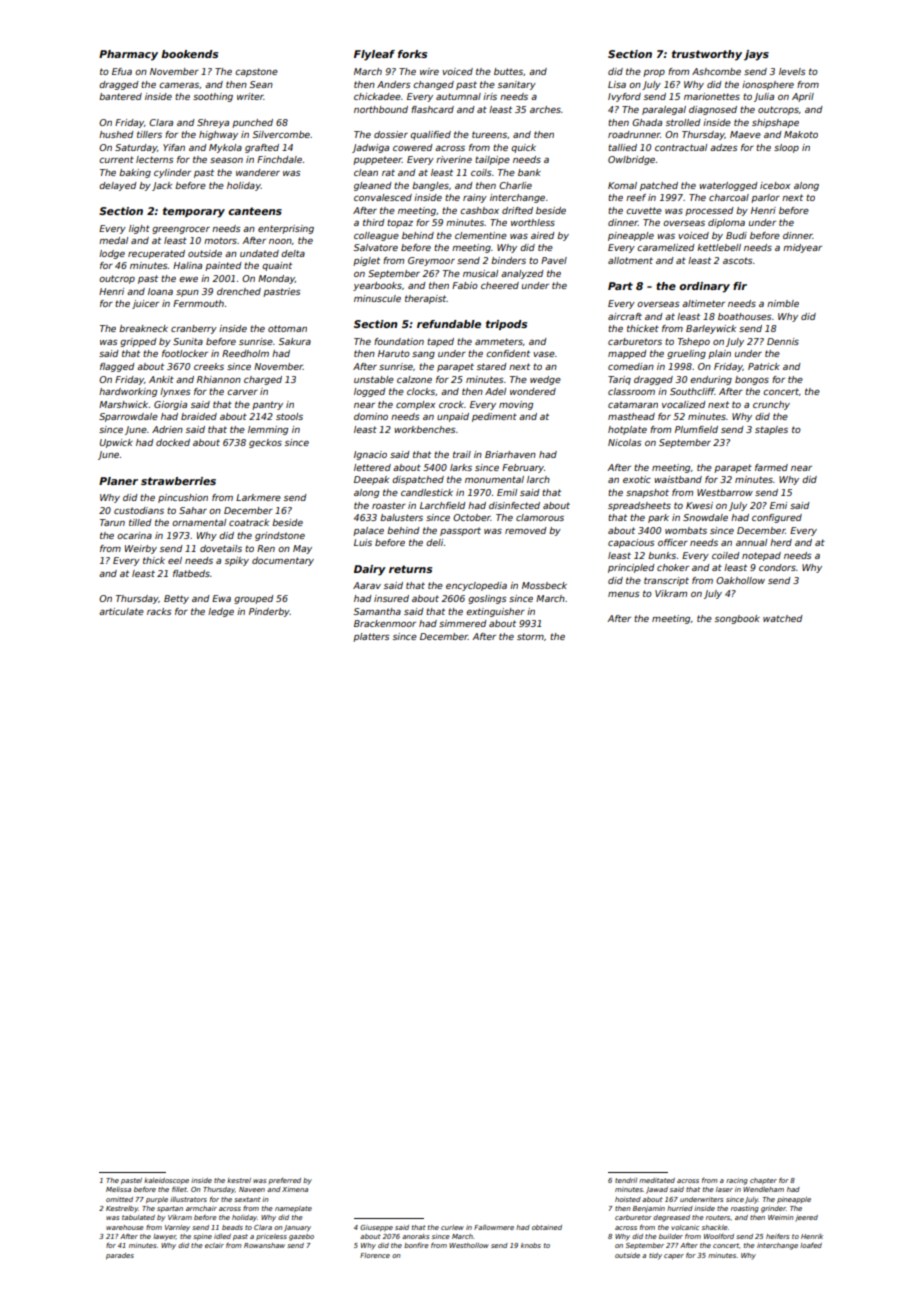  I want to click on Brackenmoor, so click(385, 623).
